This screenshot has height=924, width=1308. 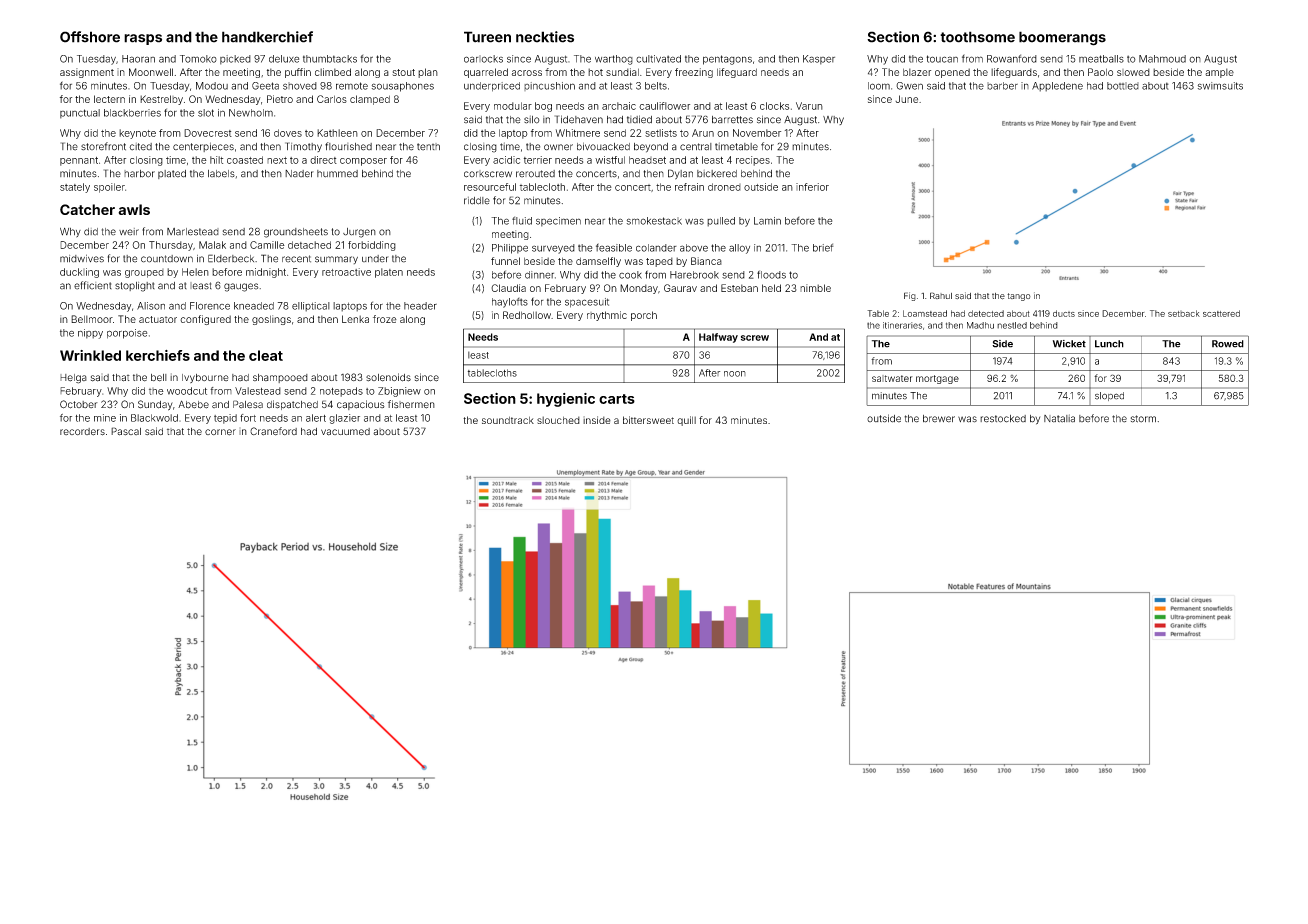 What do you see at coordinates (977, 37) in the screenshot?
I see `toothsome` at bounding box center [977, 37].
